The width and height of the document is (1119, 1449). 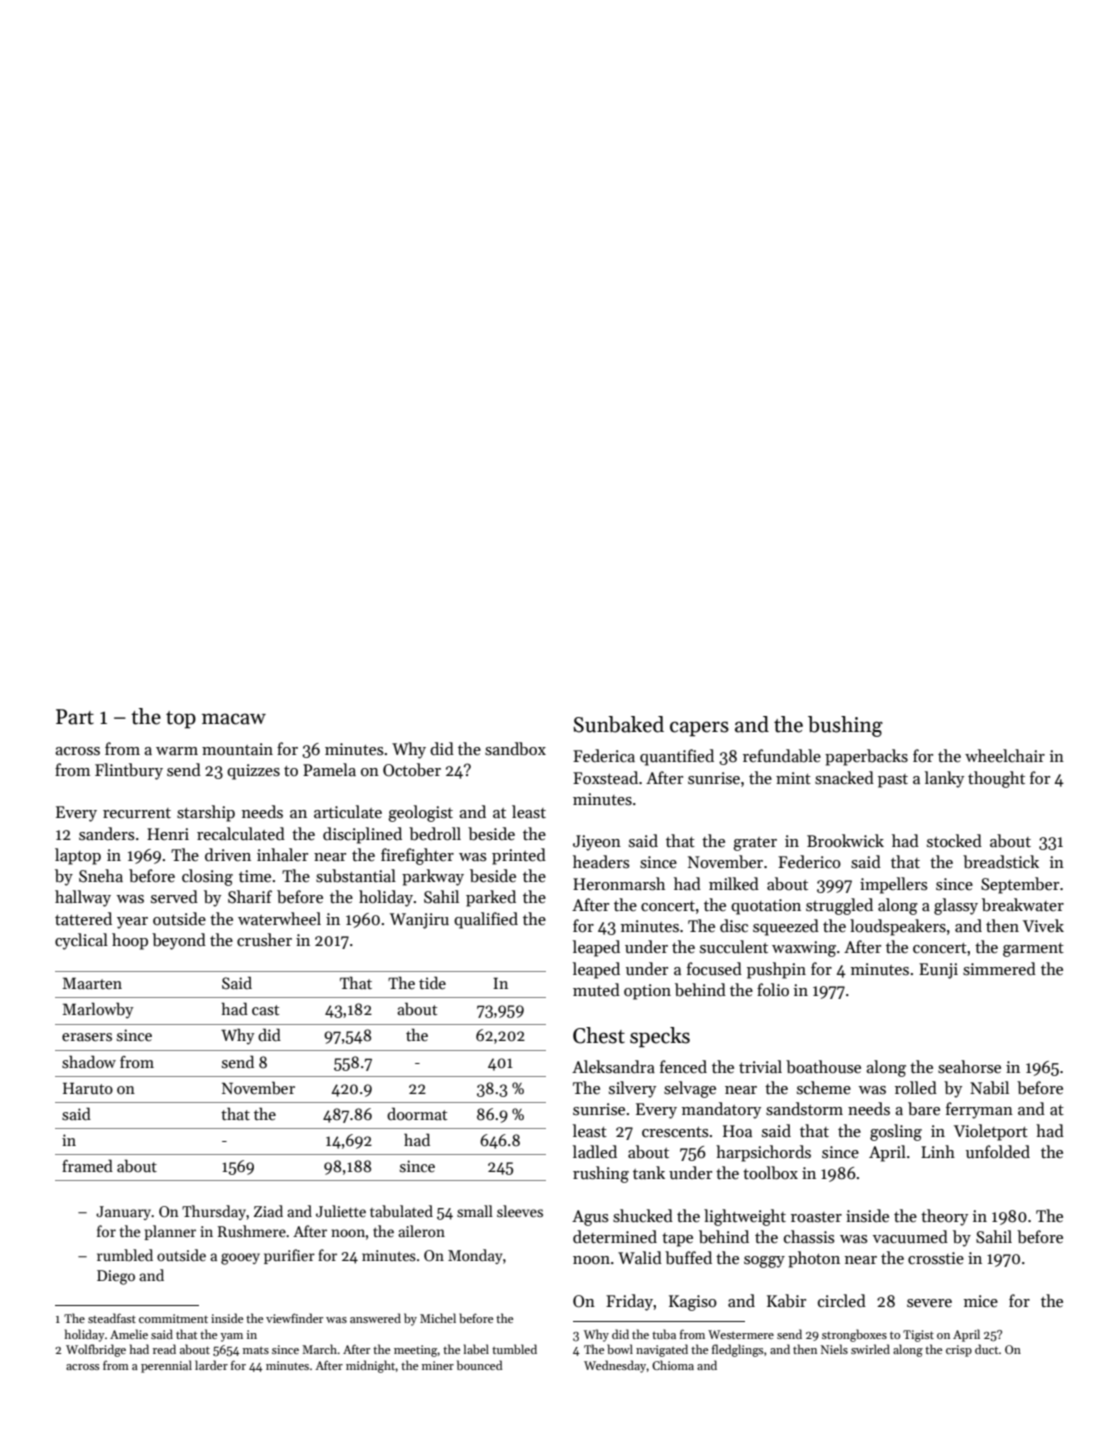 What do you see at coordinates (896, 1132) in the document?
I see `gosling` at bounding box center [896, 1132].
